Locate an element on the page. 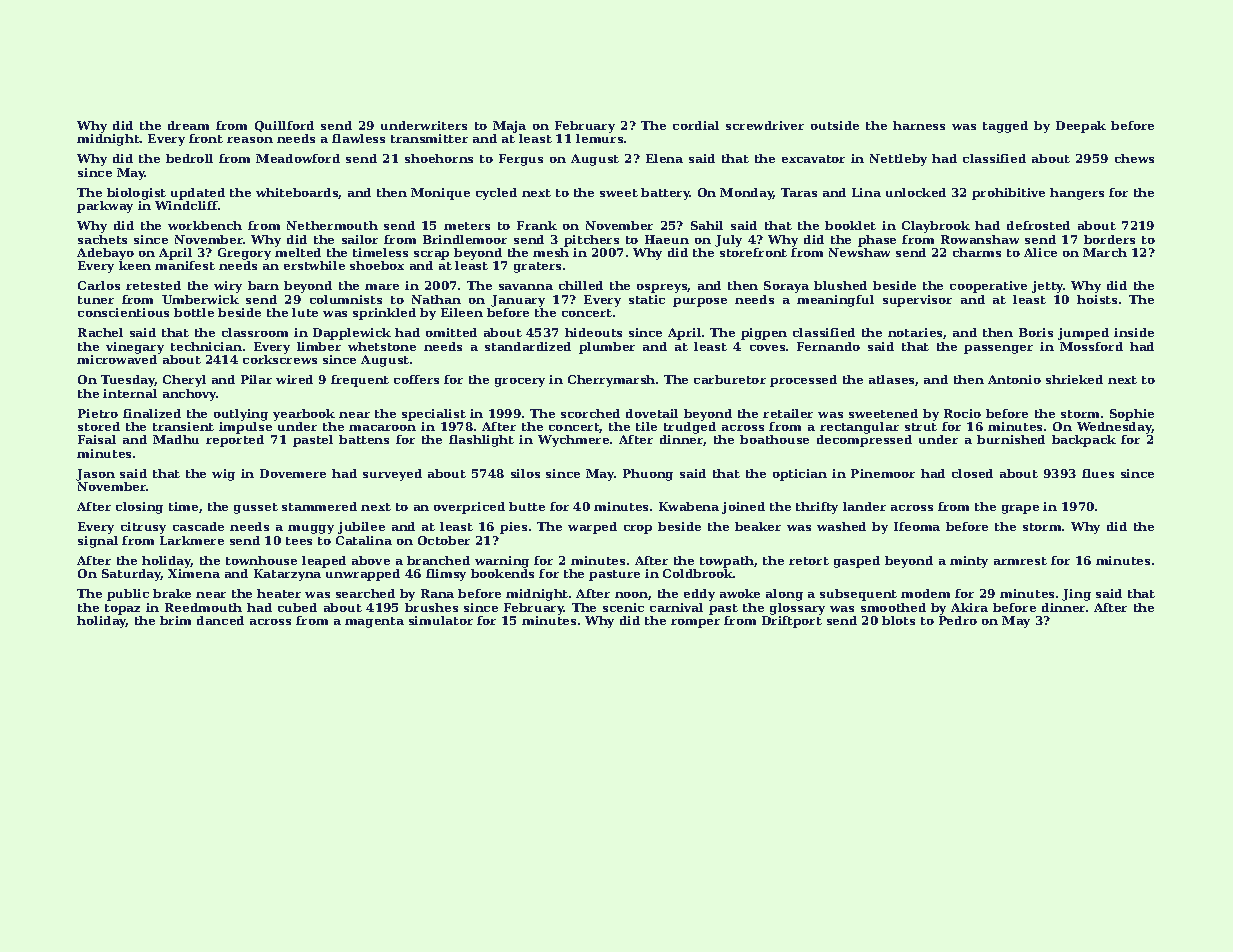  grape is located at coordinates (1020, 509).
